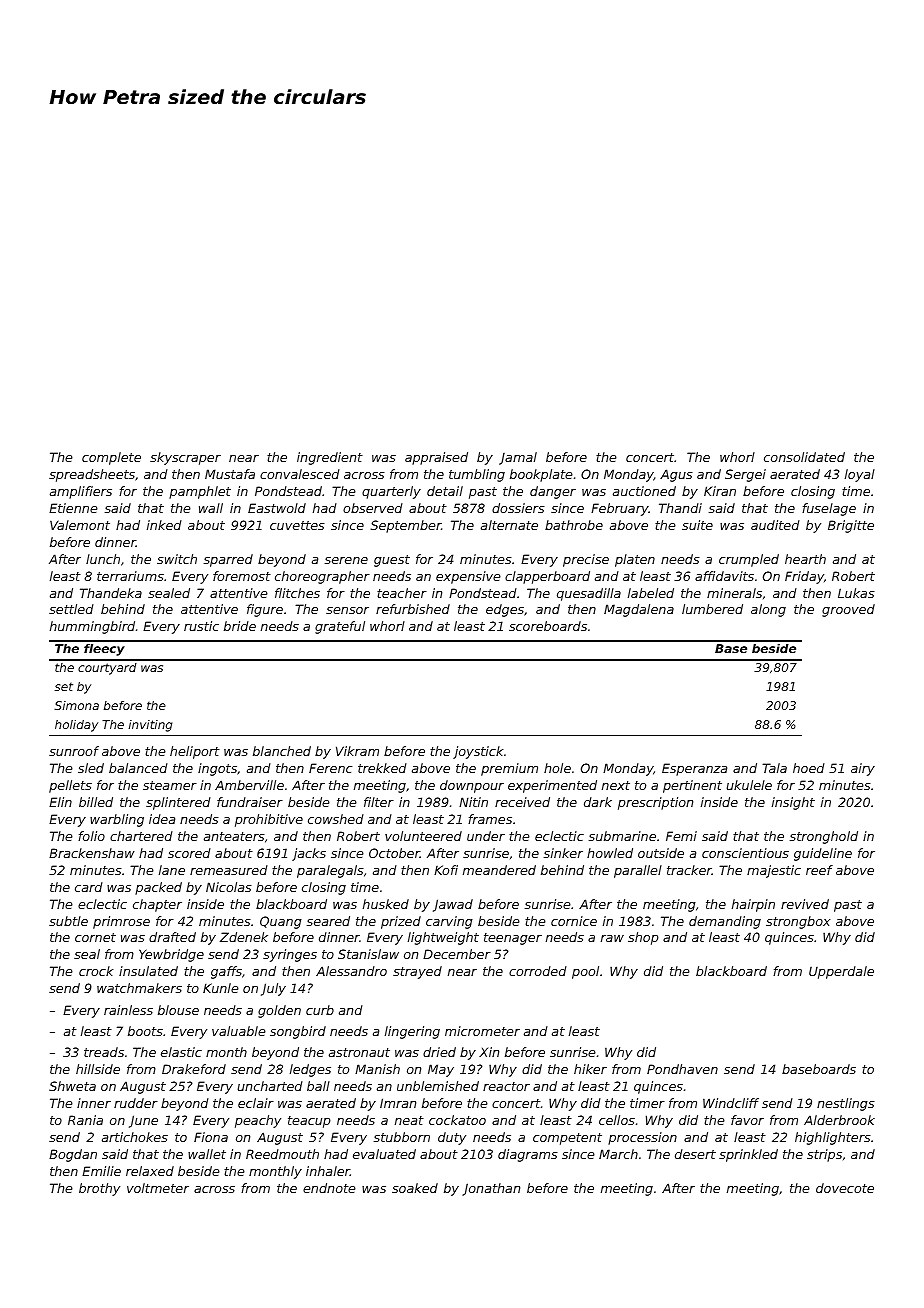 This screenshot has height=1308, width=924. Describe the element at coordinates (793, 803) in the screenshot. I see `insight` at that location.
